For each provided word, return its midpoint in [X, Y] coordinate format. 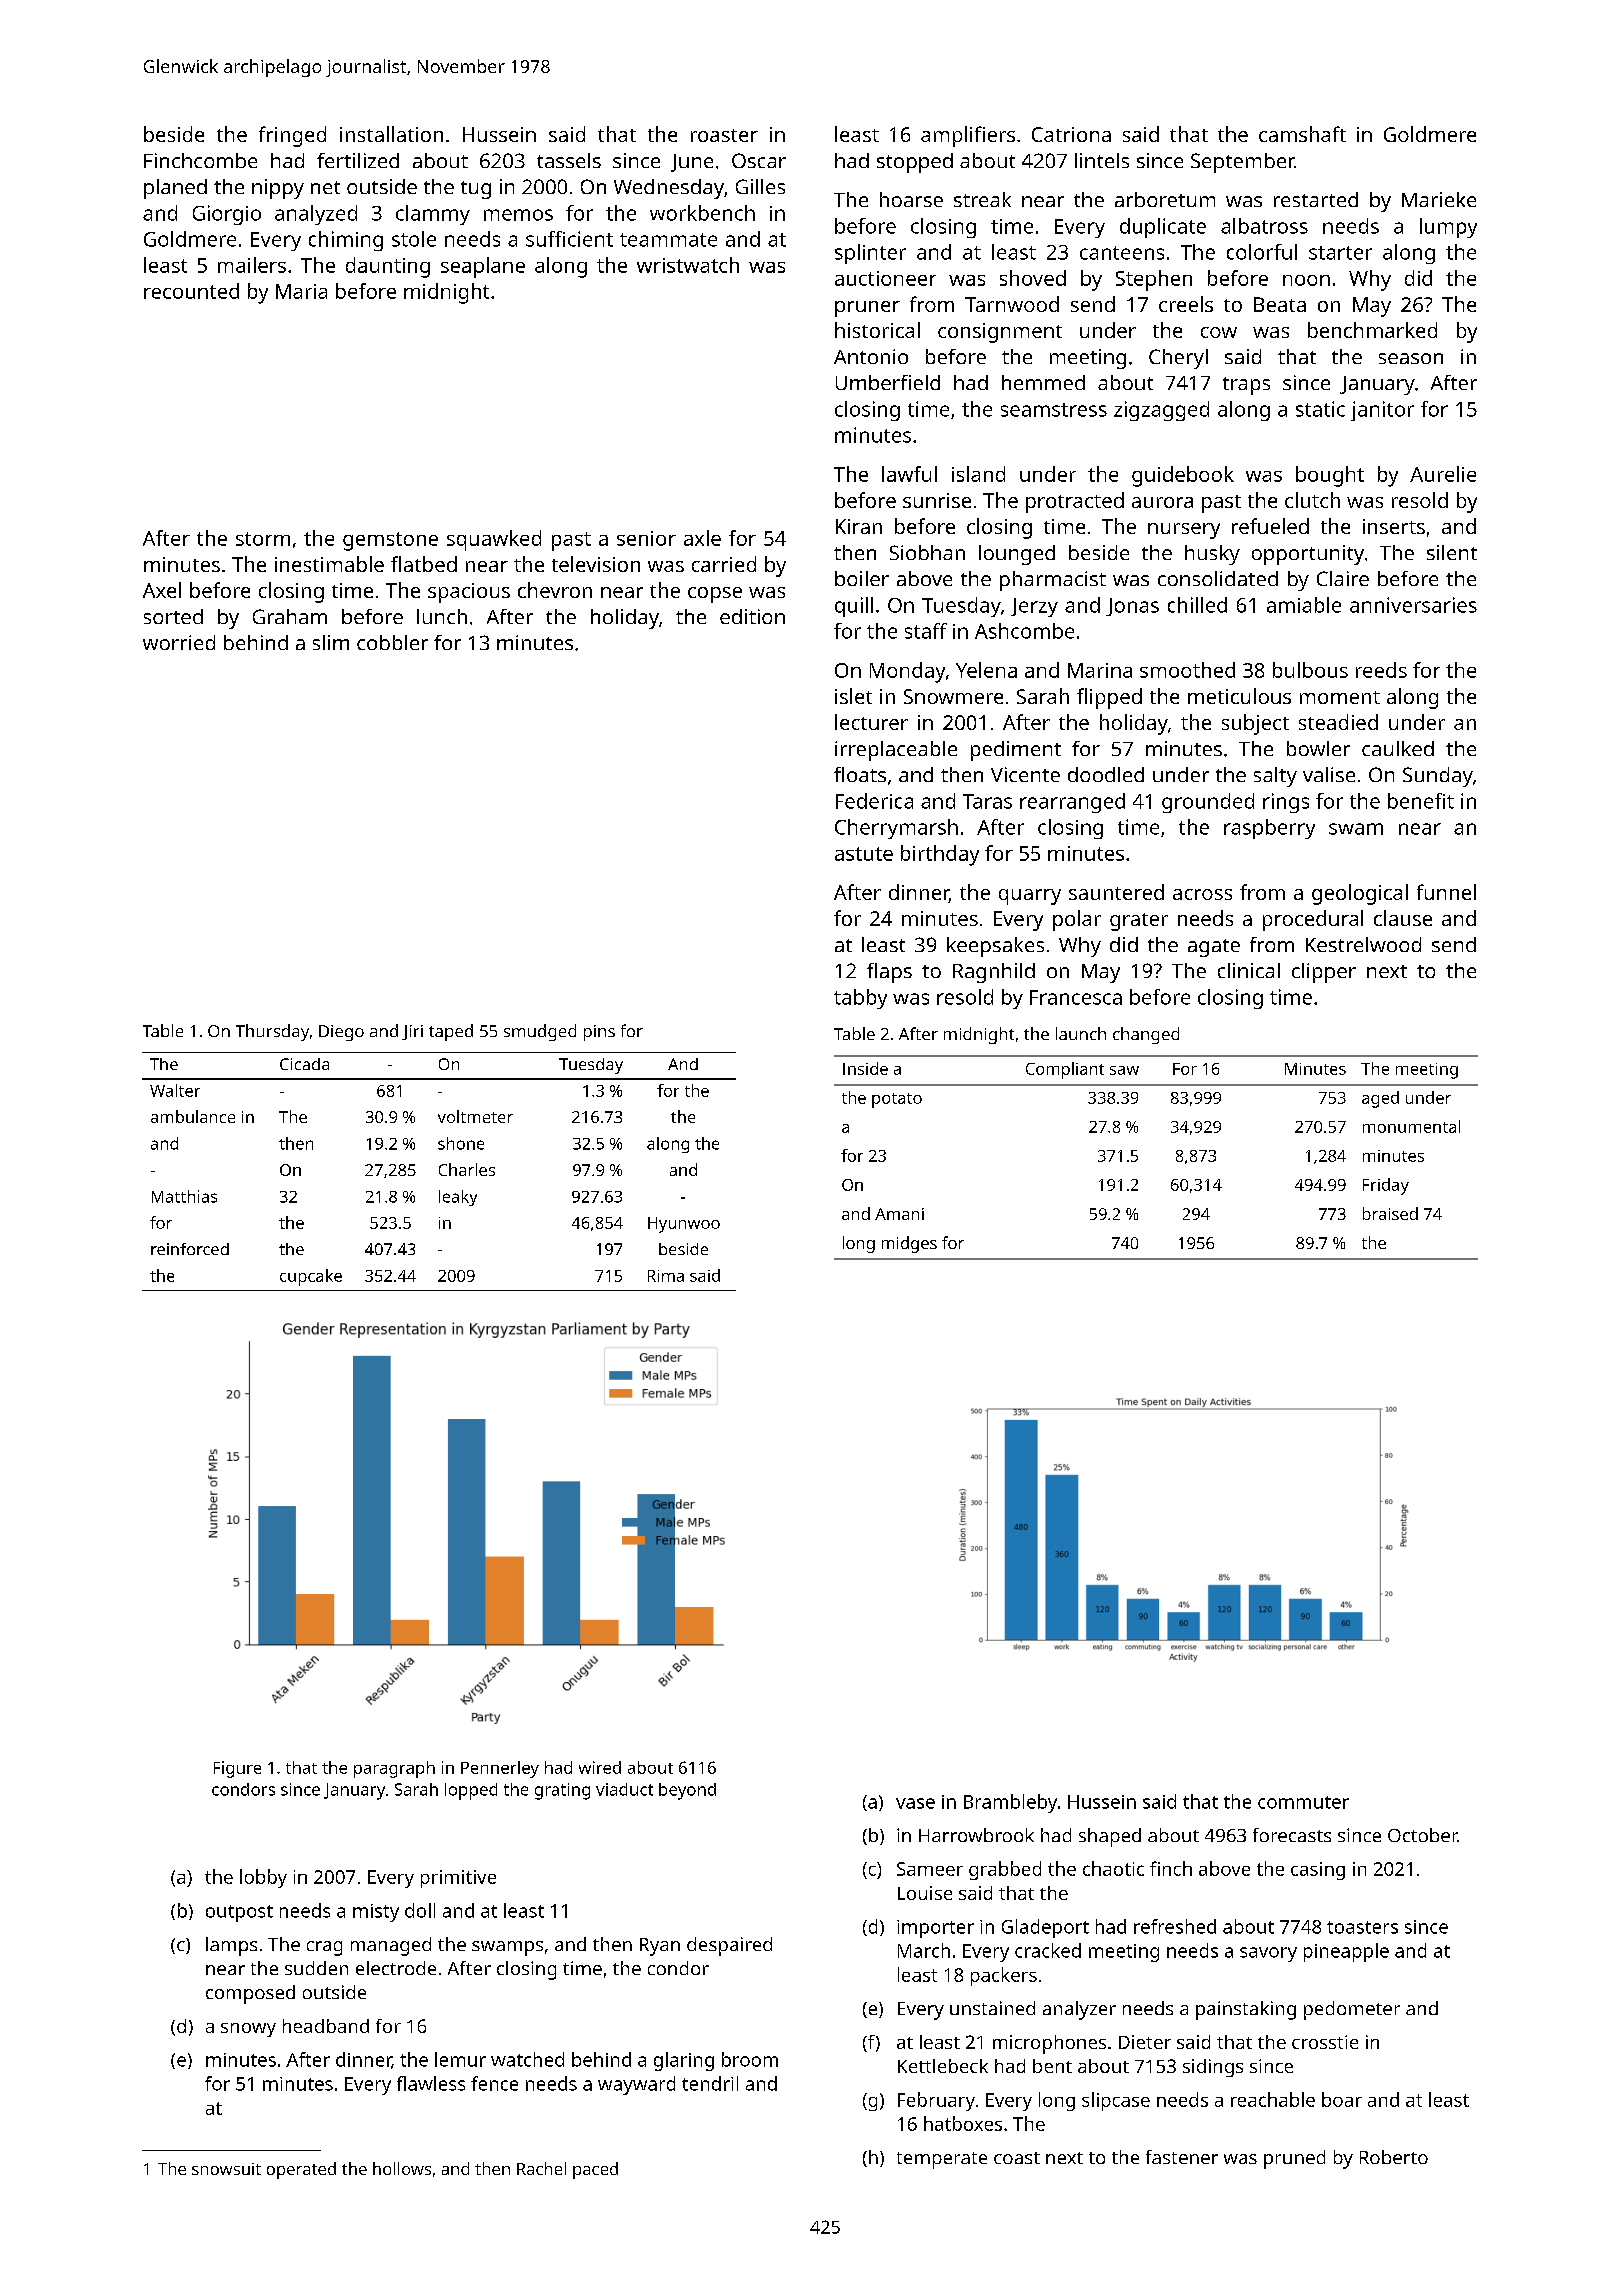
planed [175, 189]
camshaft [1302, 134]
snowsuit [226, 2169]
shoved [1033, 278]
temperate [942, 2160]
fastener [1182, 2157]
